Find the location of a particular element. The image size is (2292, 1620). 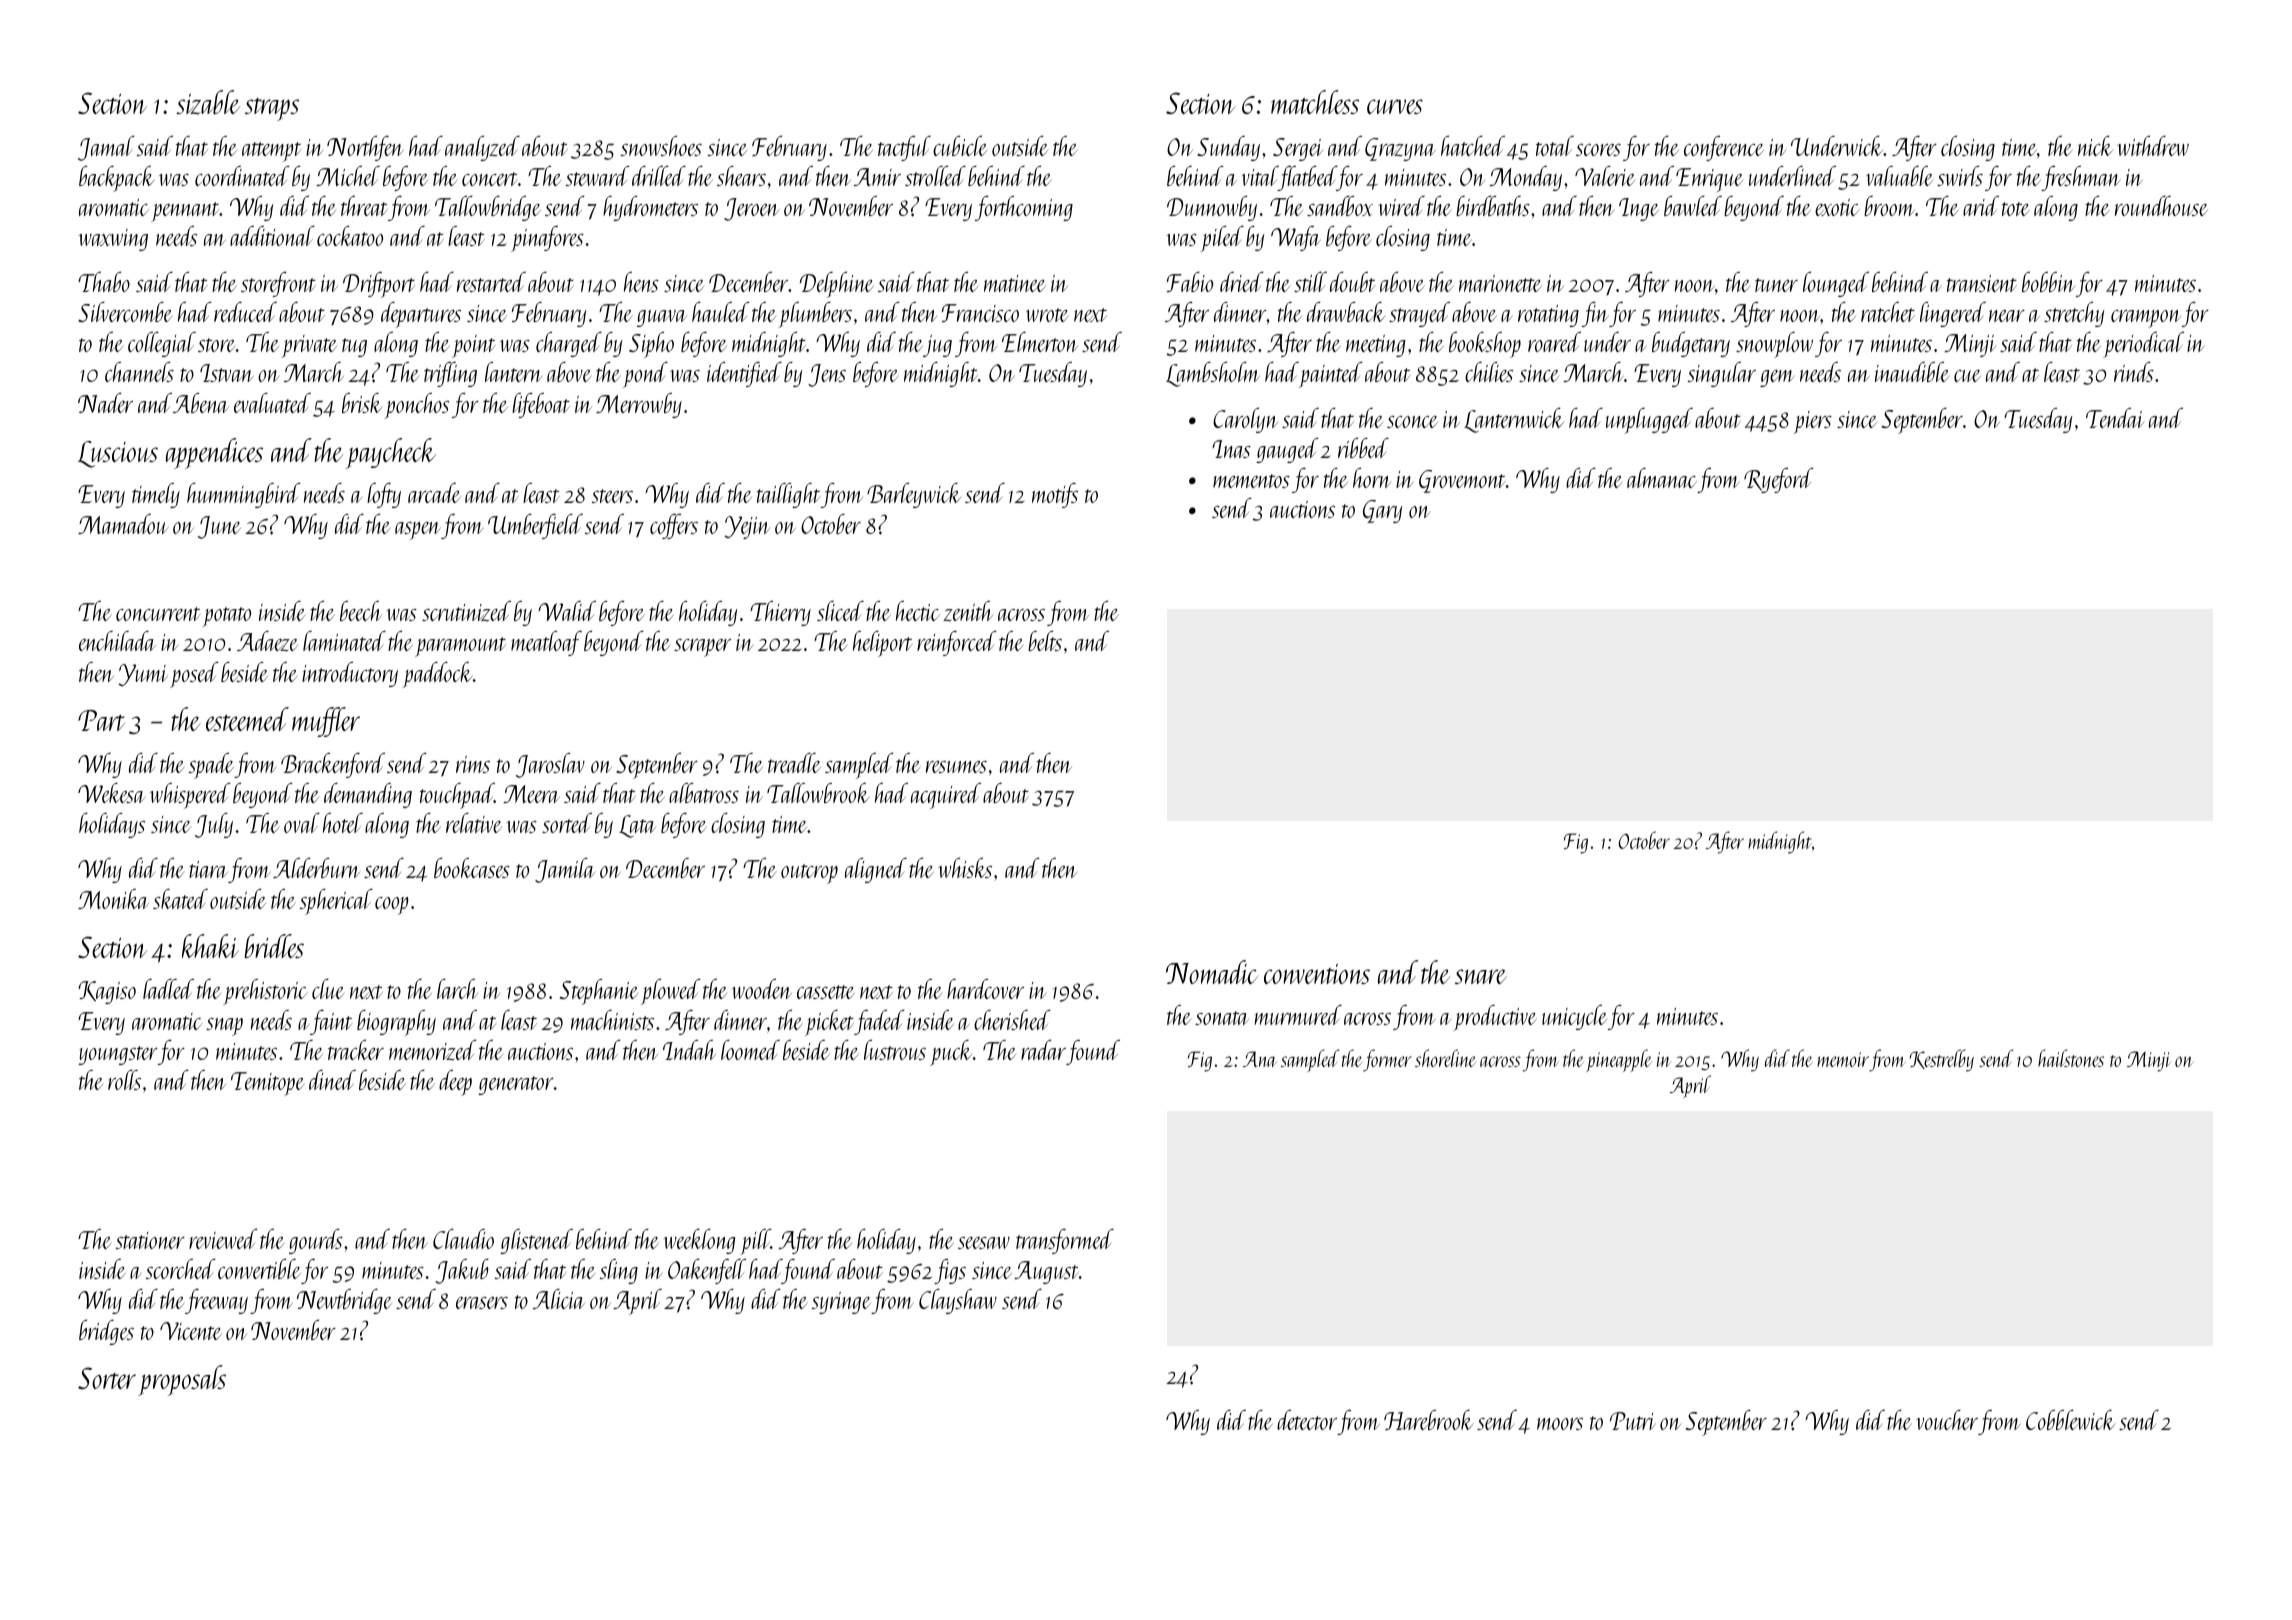

transient is located at coordinates (1982, 283).
